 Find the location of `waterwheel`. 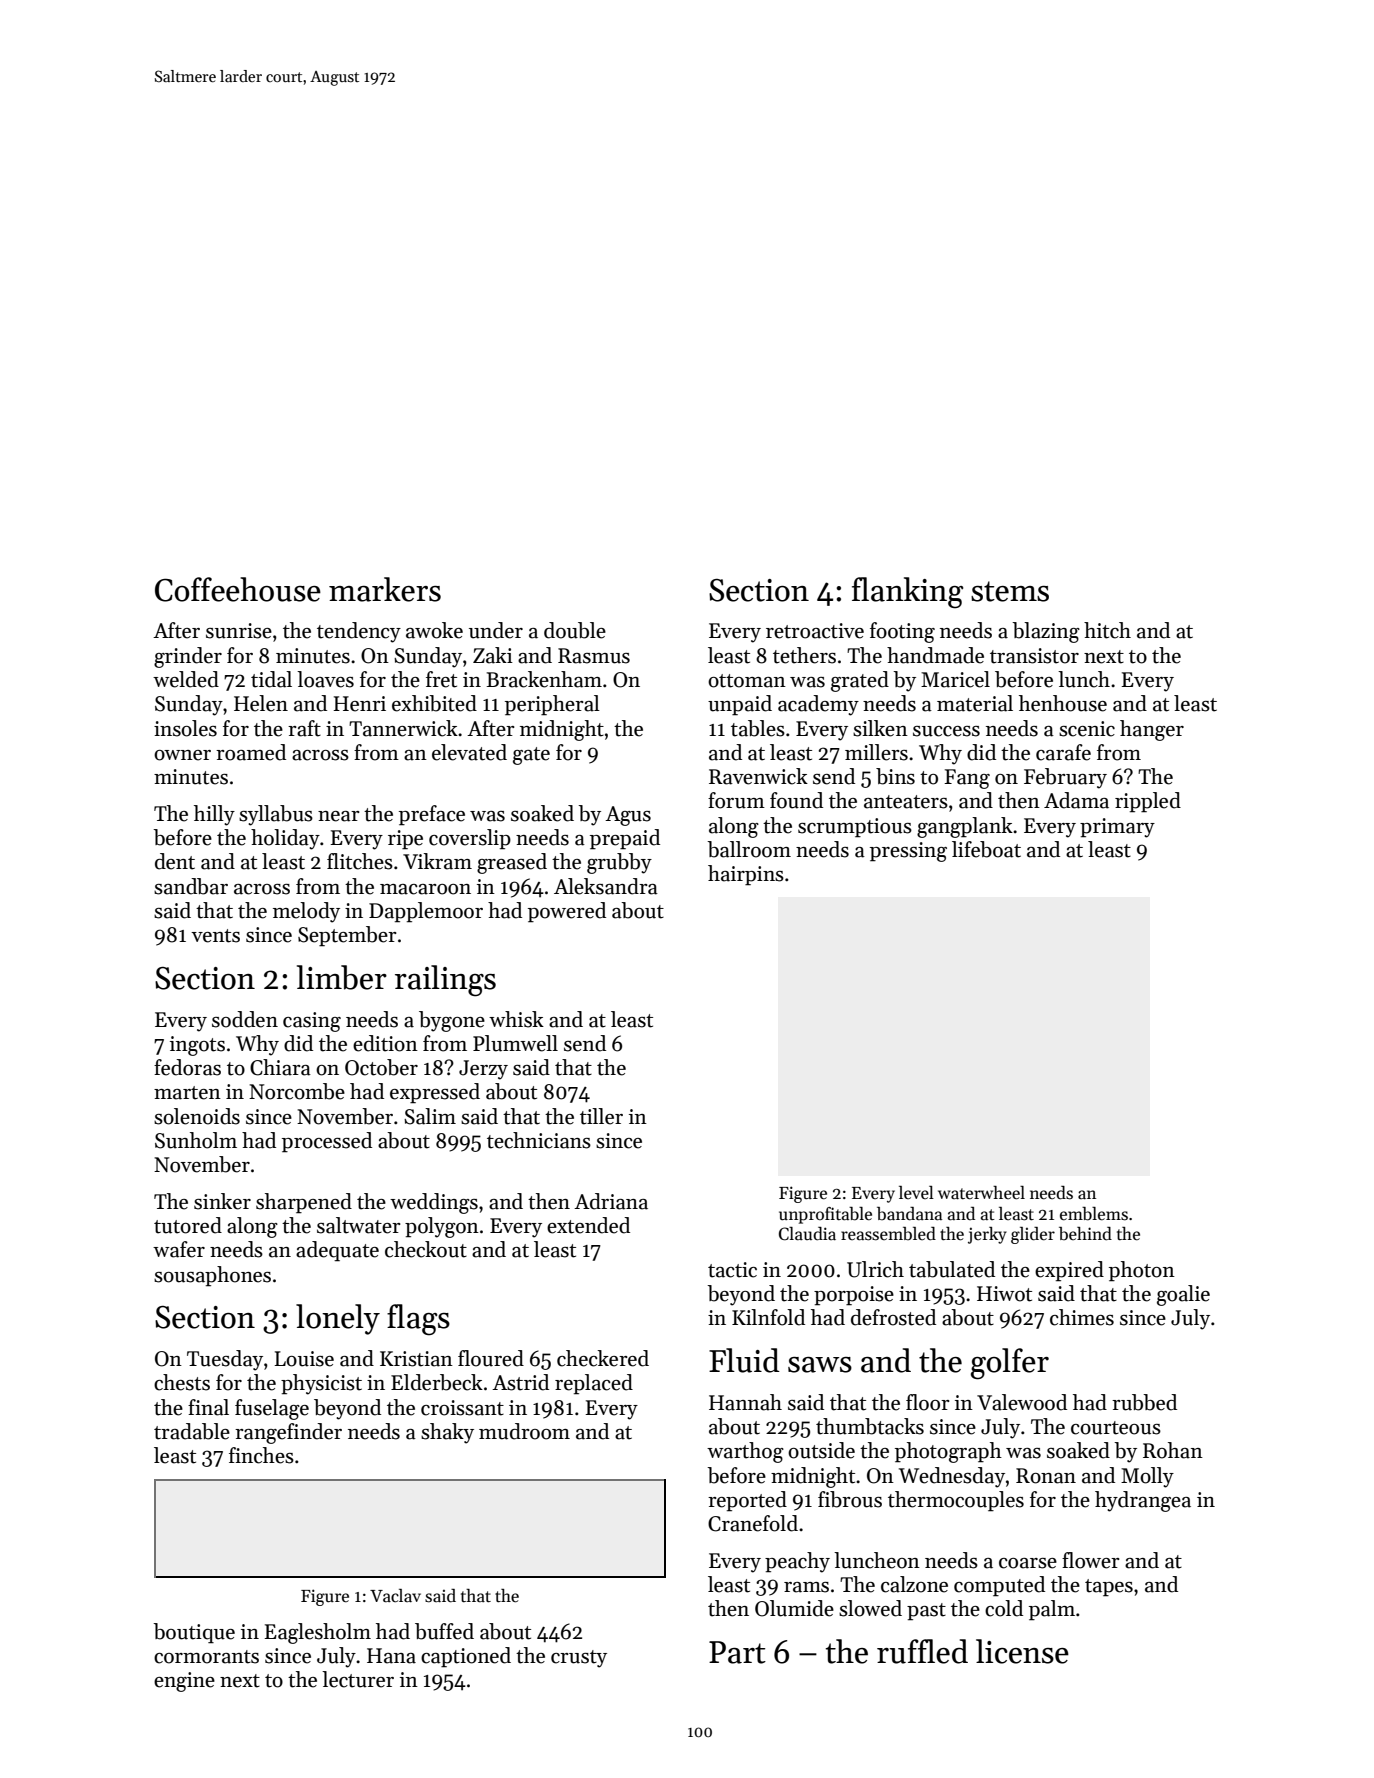

waterwheel is located at coordinates (981, 1193).
